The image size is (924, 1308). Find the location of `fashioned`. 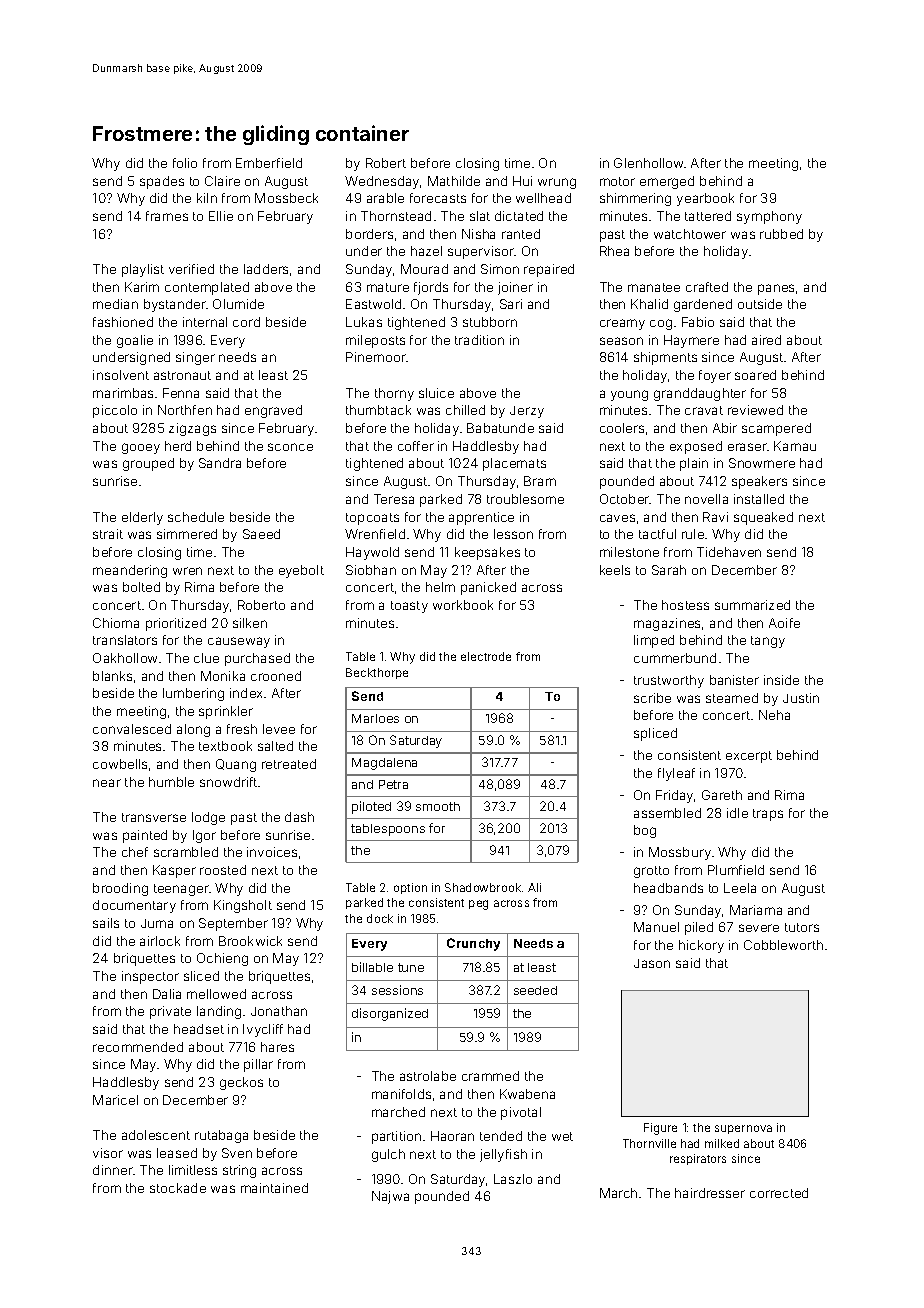

fashioned is located at coordinates (123, 322).
